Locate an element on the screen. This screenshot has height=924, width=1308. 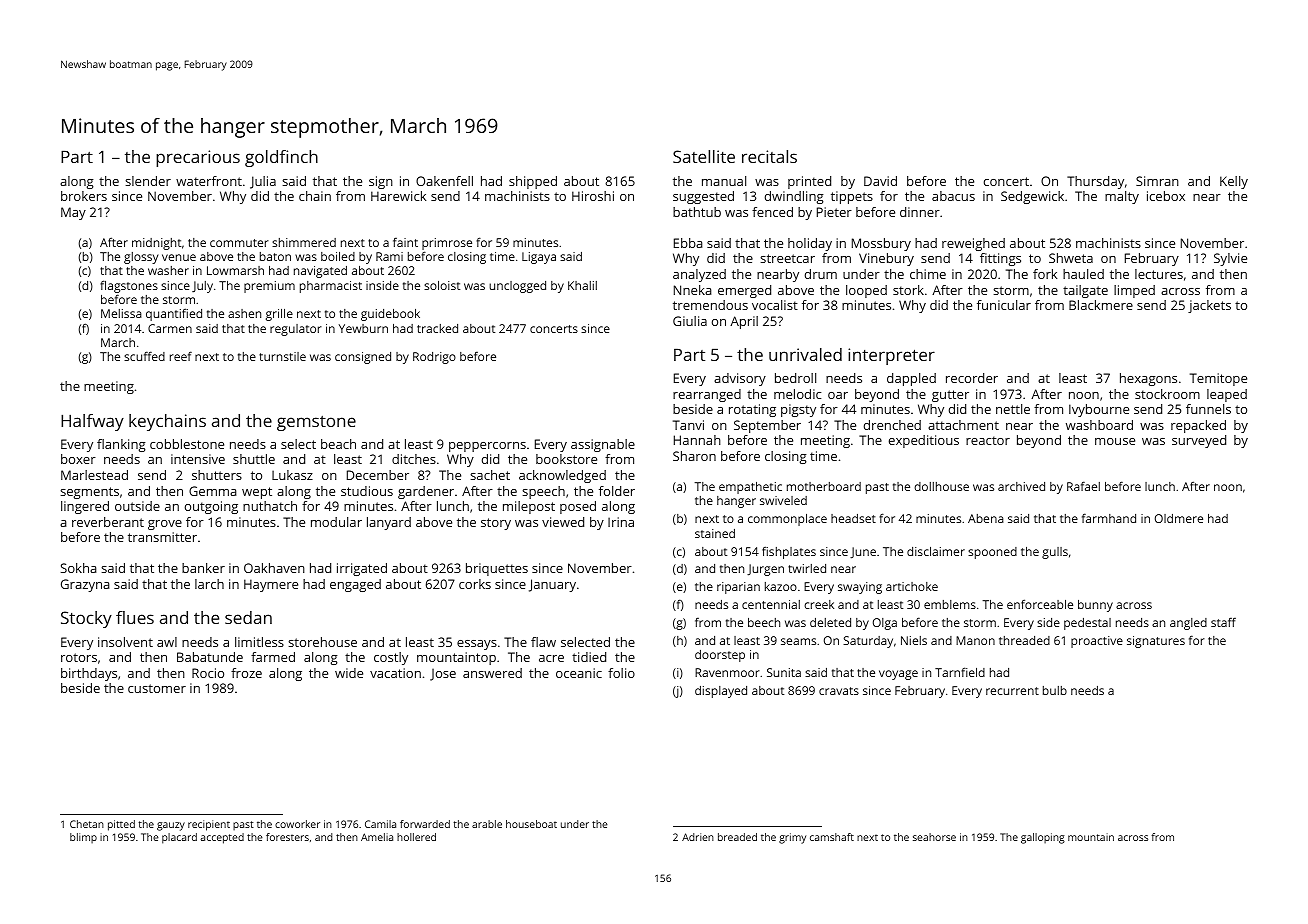
pigsty is located at coordinates (798, 410).
